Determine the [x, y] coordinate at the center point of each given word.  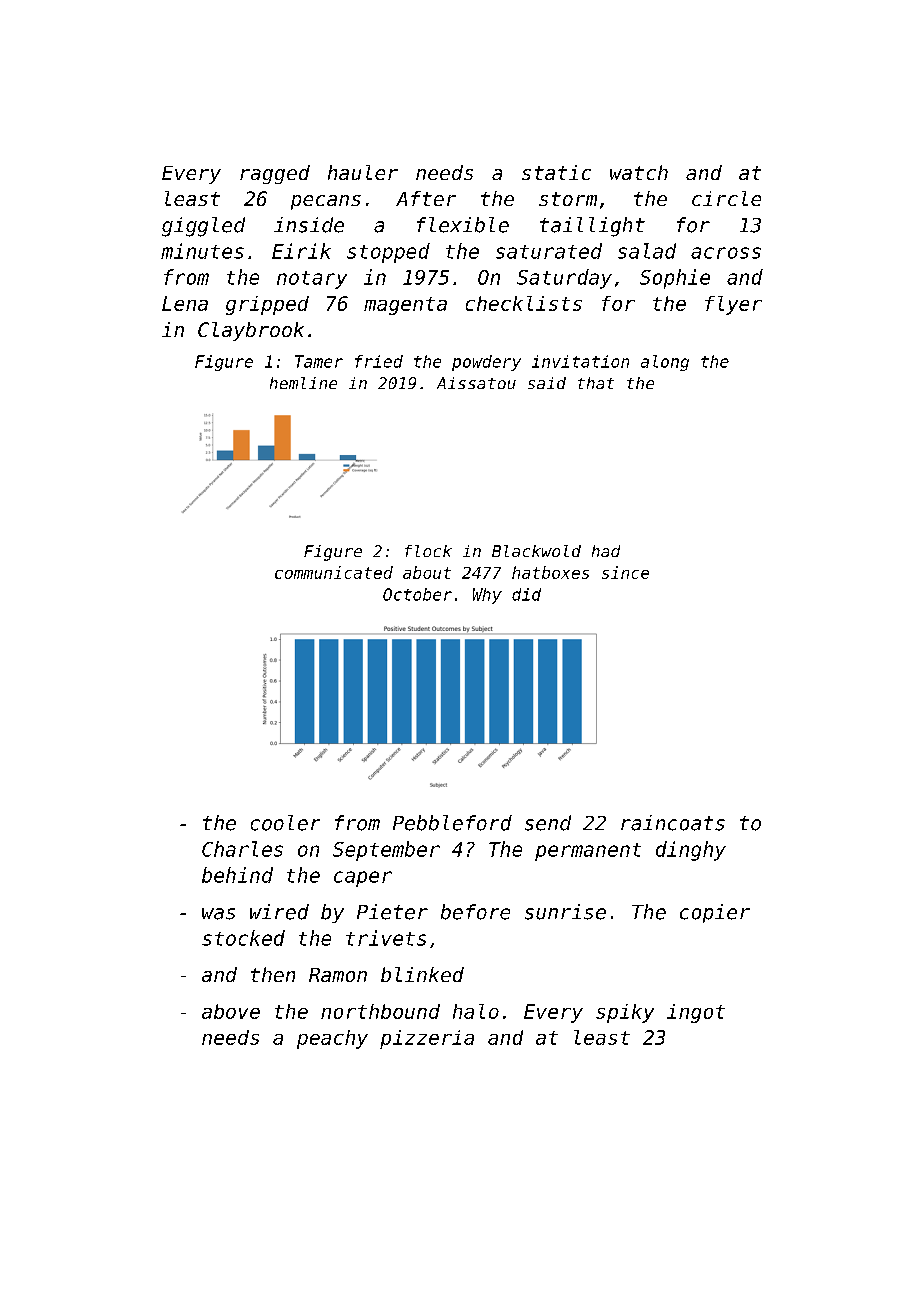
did [526, 594]
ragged [275, 174]
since [625, 572]
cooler [285, 823]
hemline [303, 383]
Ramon [338, 975]
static [556, 172]
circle [726, 198]
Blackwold [536, 551]
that [596, 383]
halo [476, 1011]
